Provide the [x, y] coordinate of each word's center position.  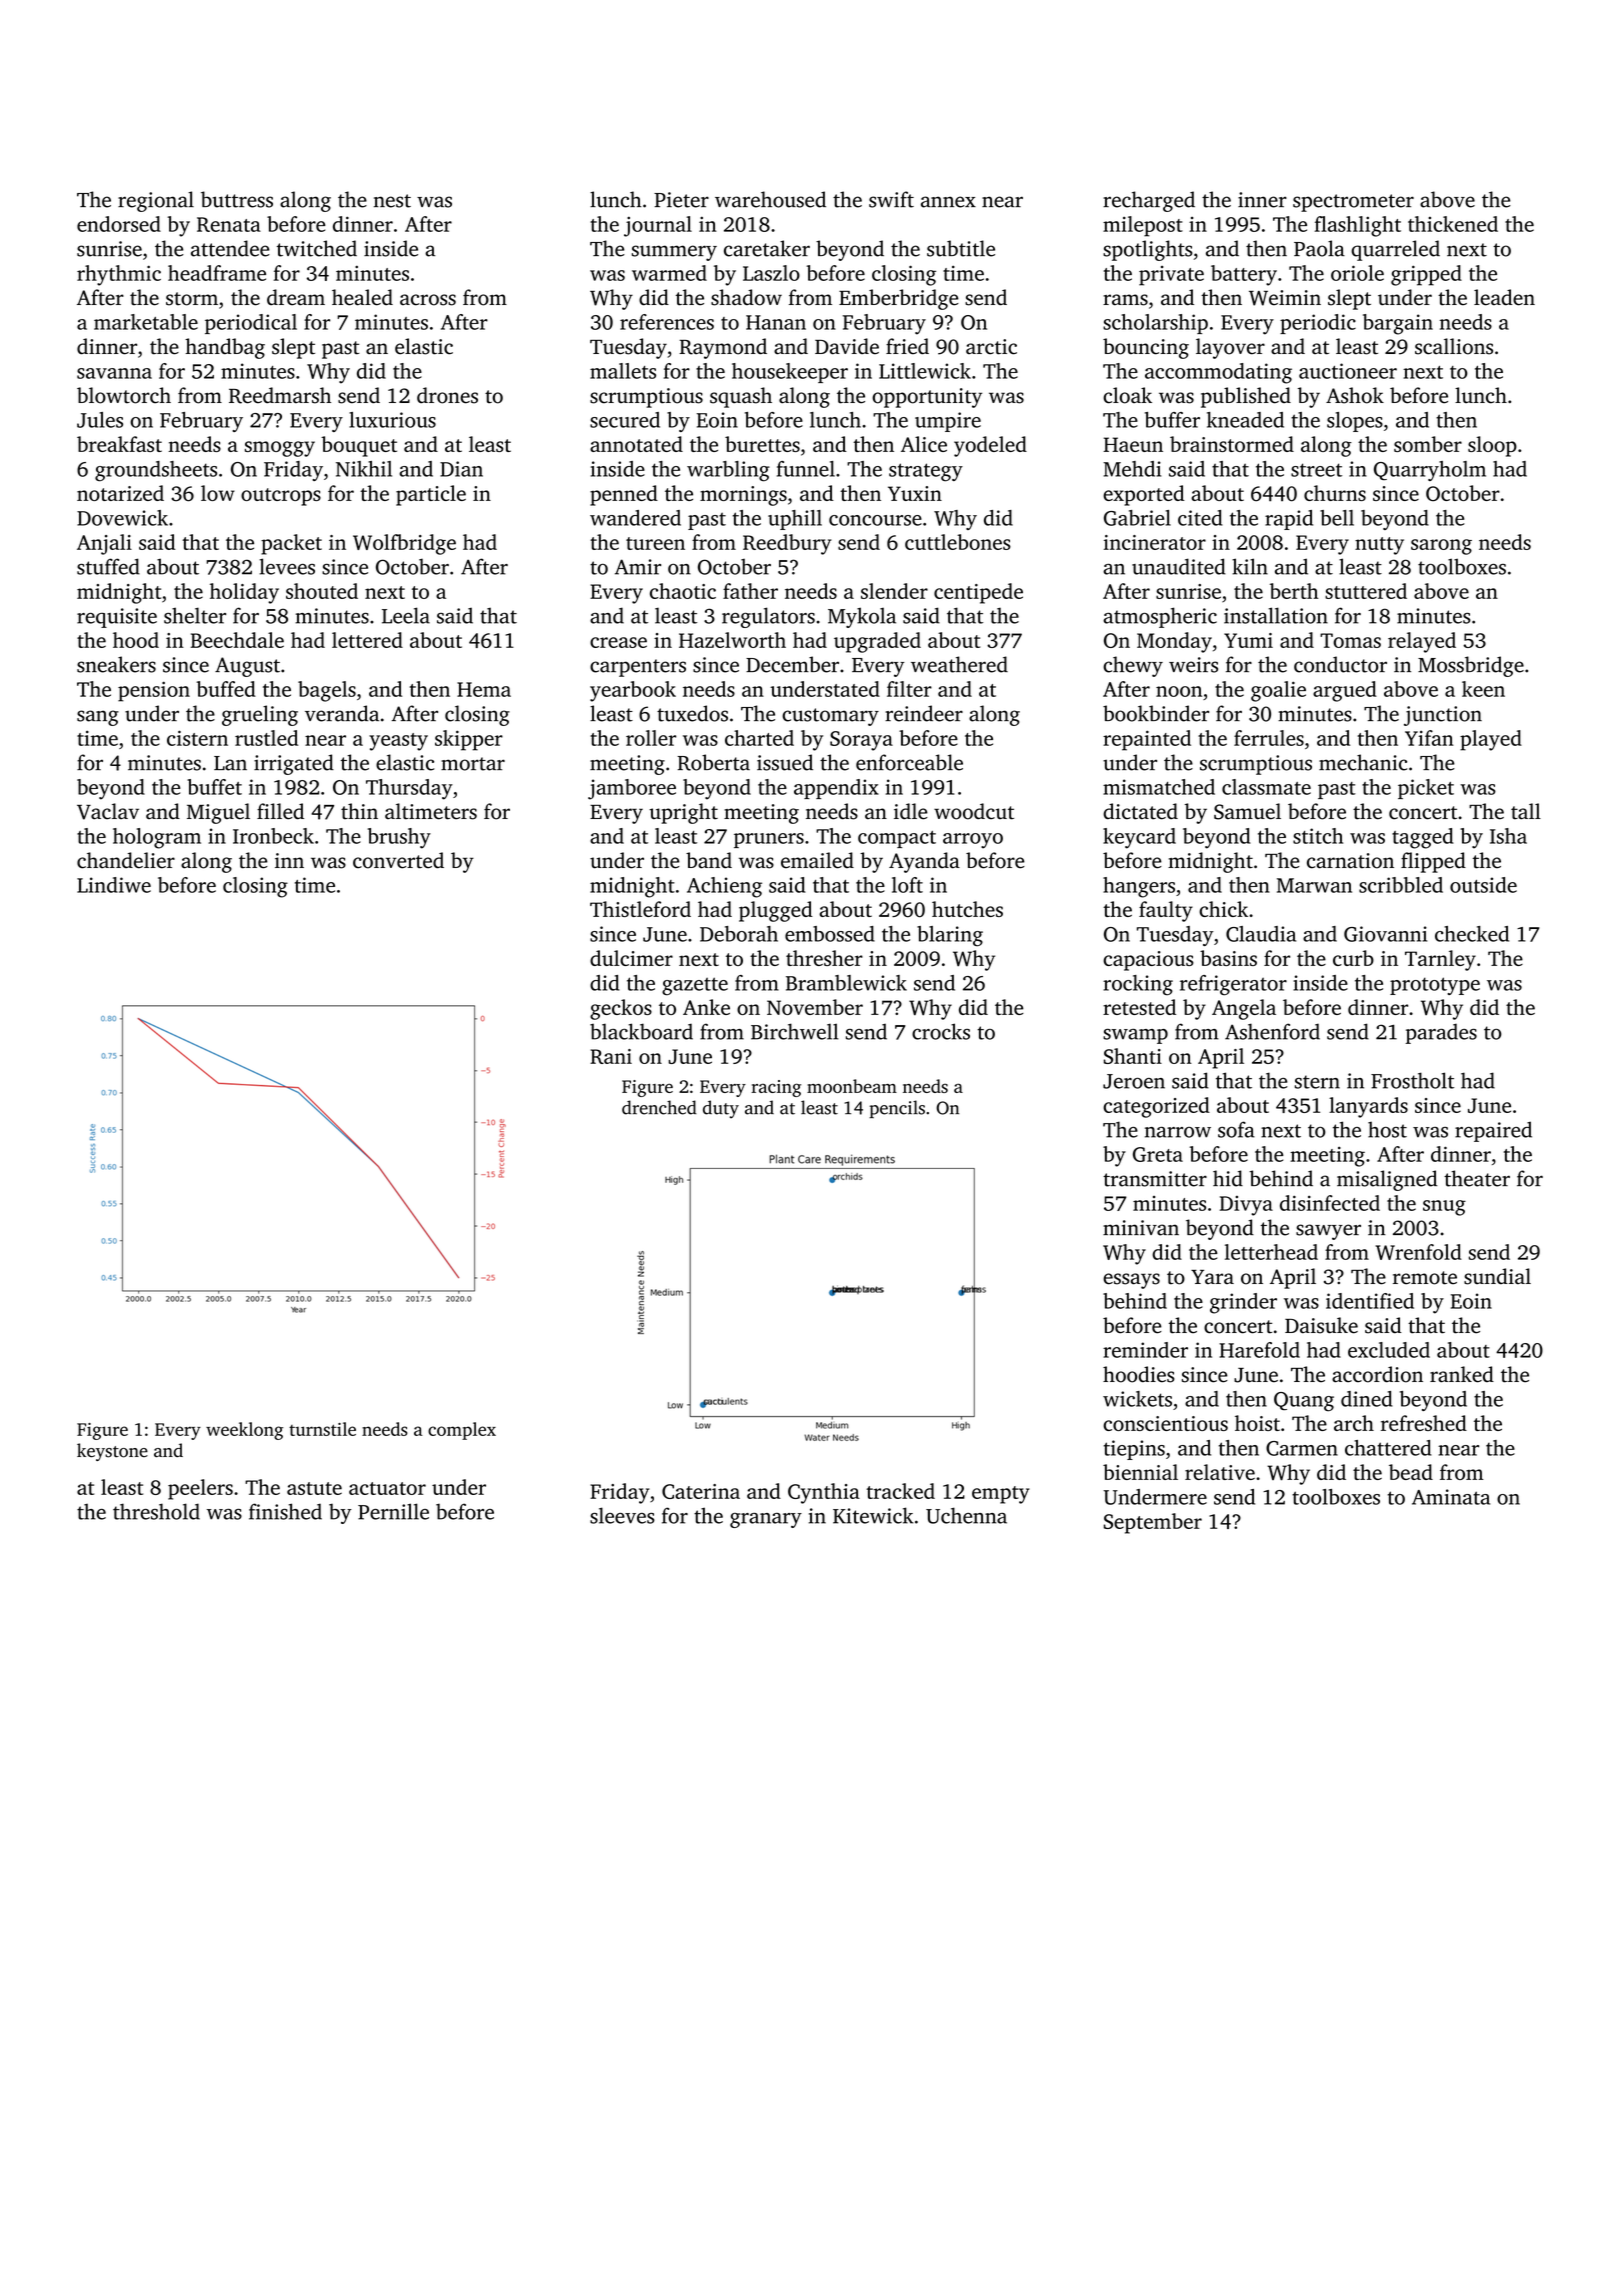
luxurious [392, 420]
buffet [214, 787]
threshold [156, 1511]
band [709, 860]
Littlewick [925, 371]
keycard [1139, 838]
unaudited [1179, 566]
